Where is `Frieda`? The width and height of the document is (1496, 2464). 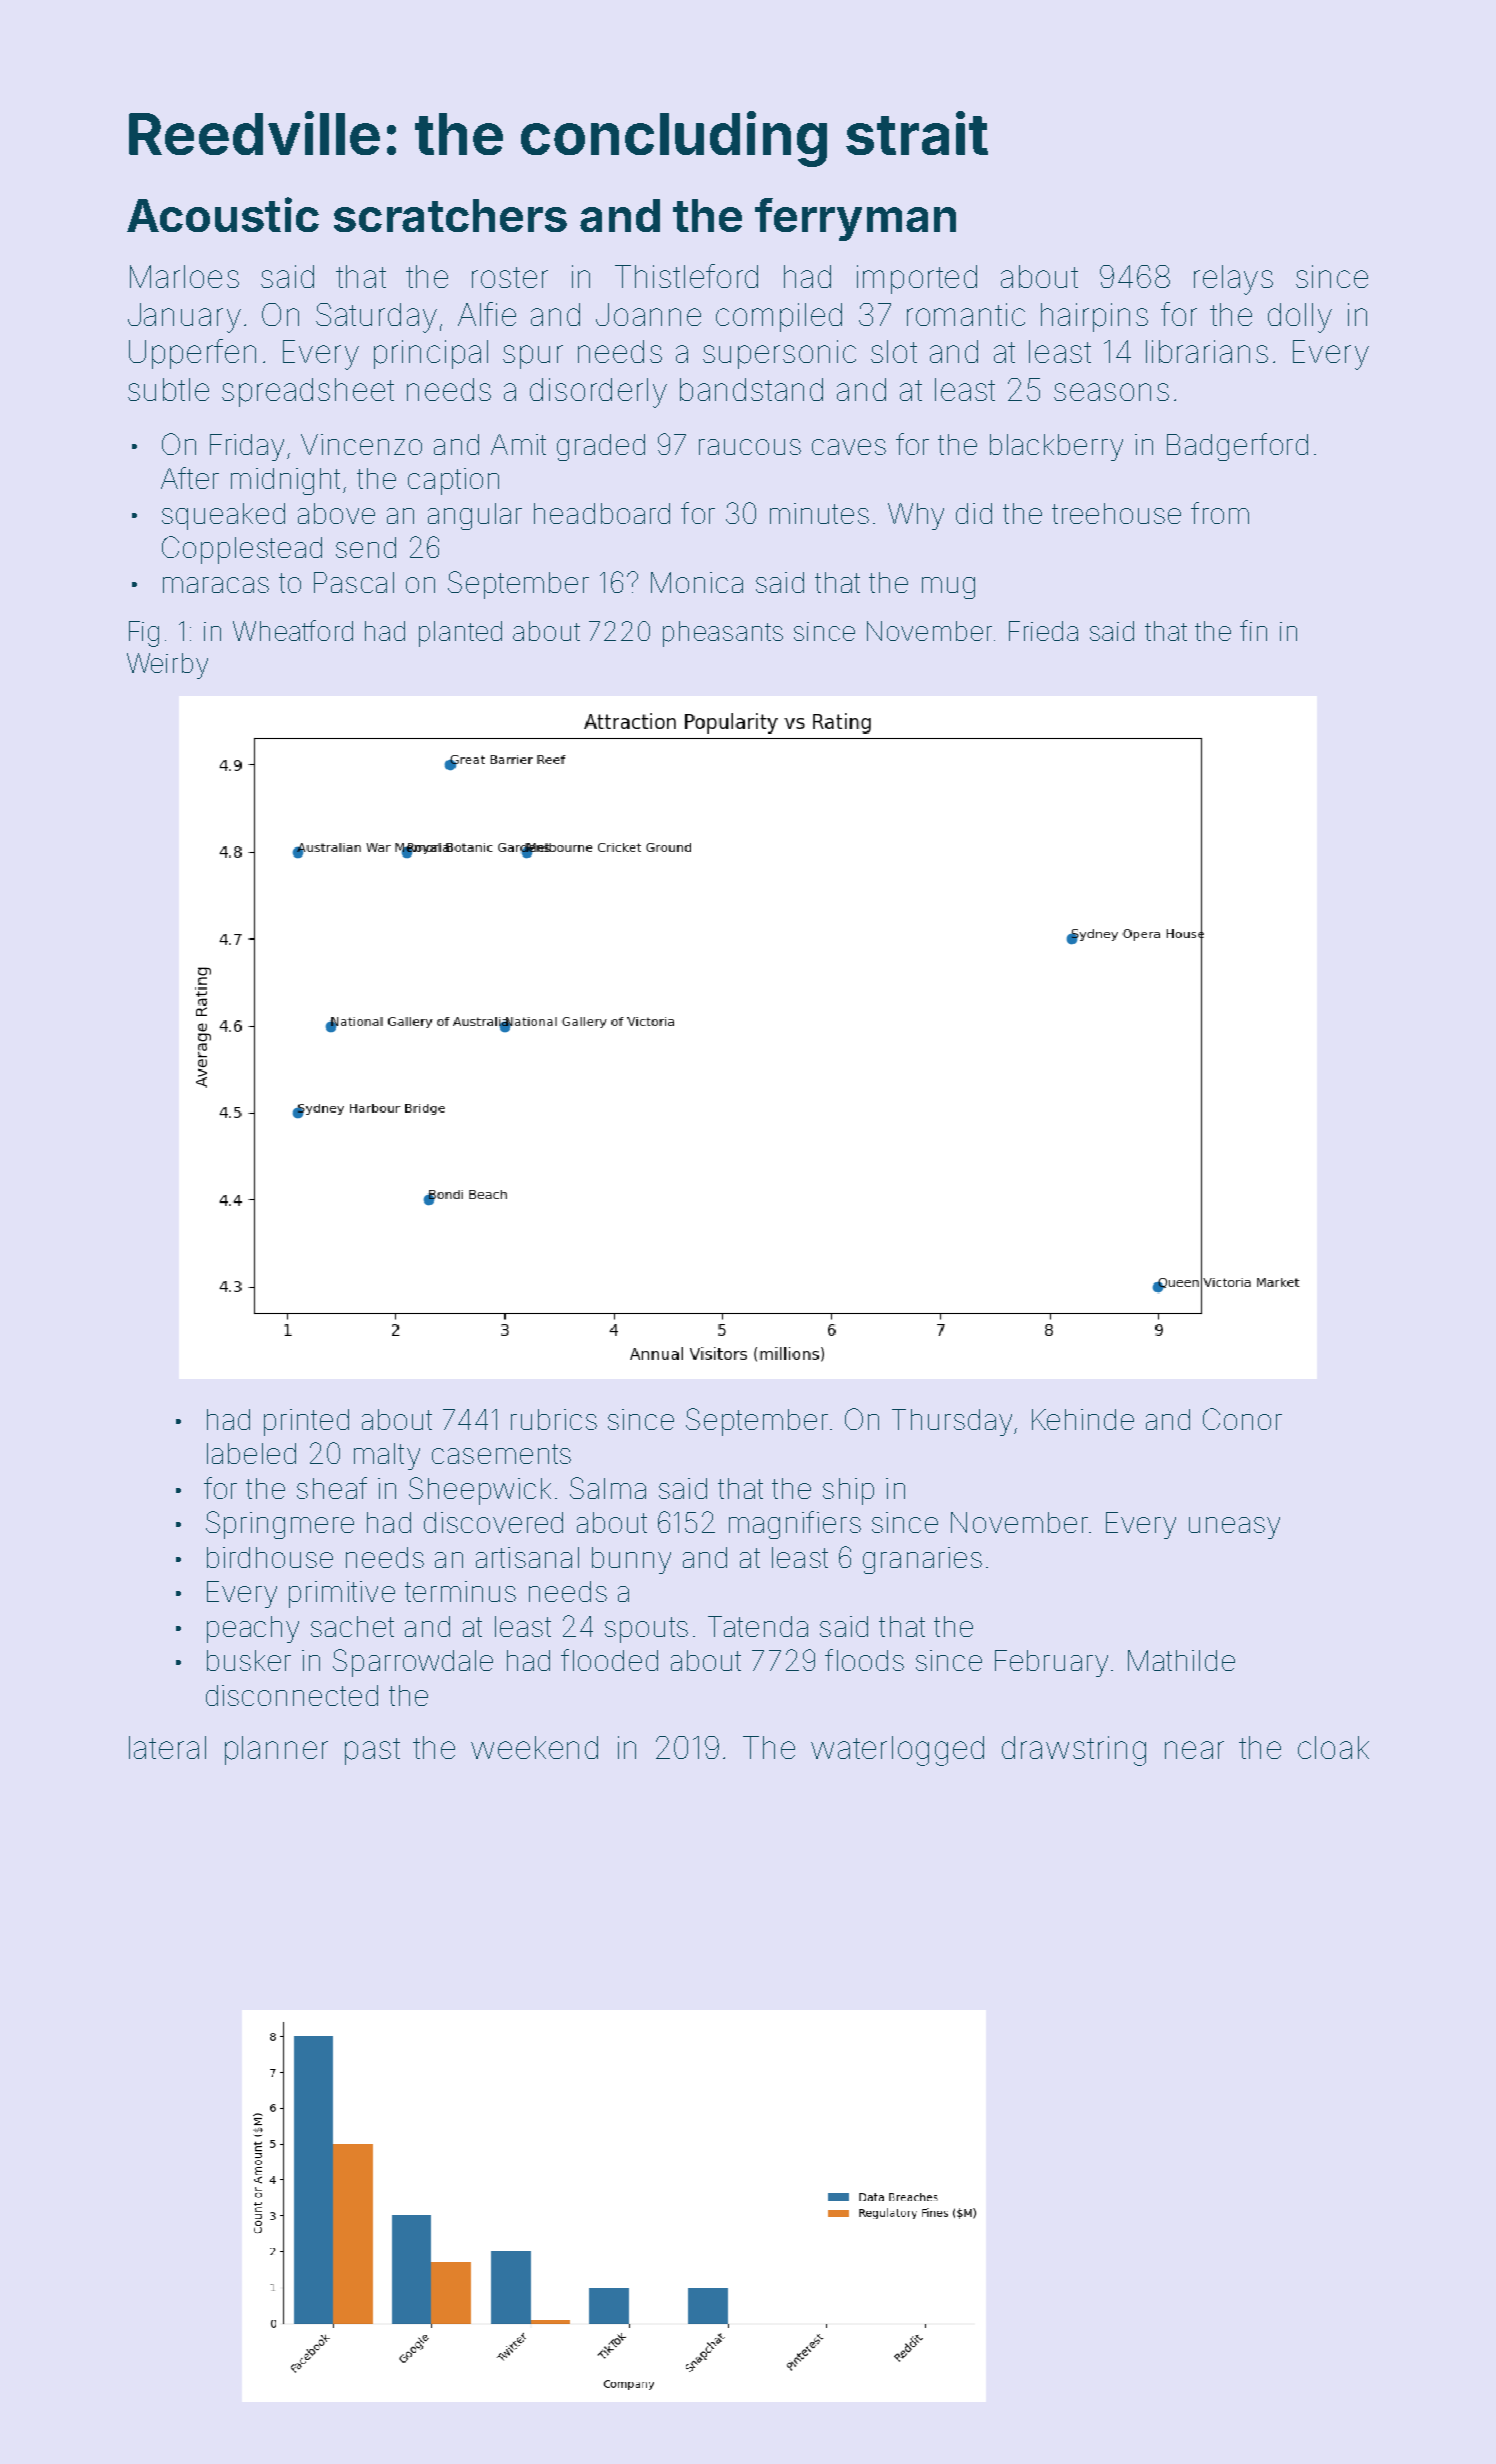
Frieda is located at coordinates (1043, 631).
